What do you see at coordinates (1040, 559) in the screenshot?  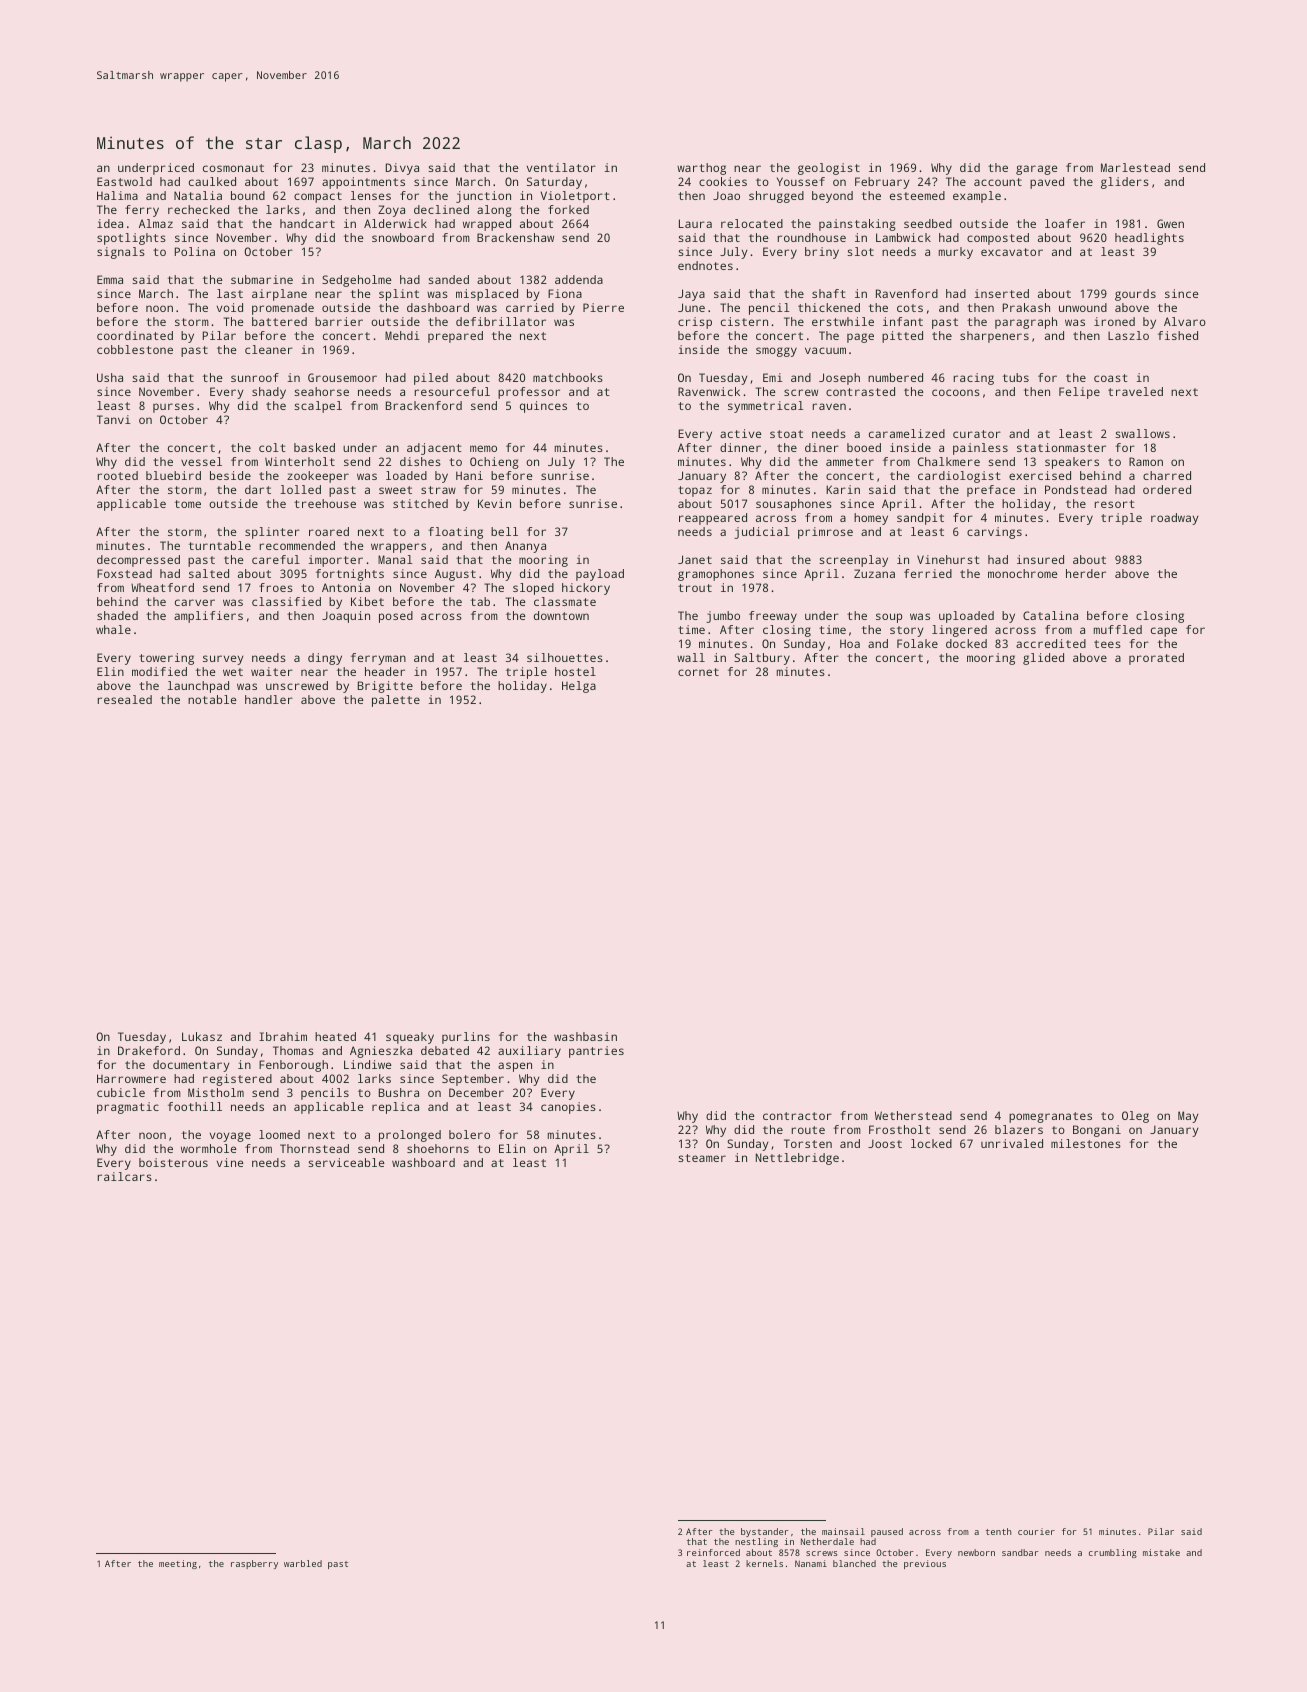 I see `insured` at bounding box center [1040, 559].
